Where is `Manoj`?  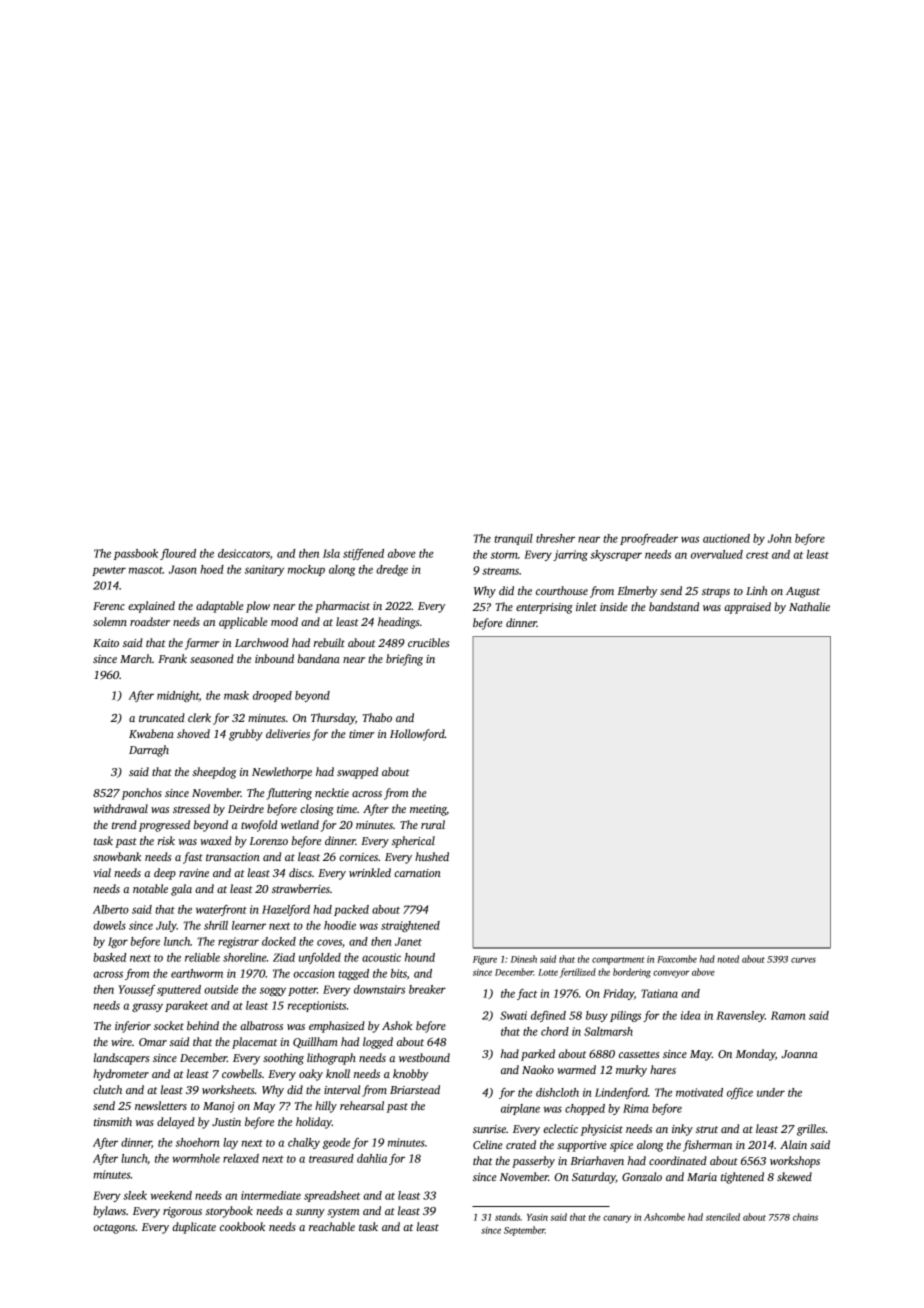 Manoj is located at coordinates (219, 1107).
